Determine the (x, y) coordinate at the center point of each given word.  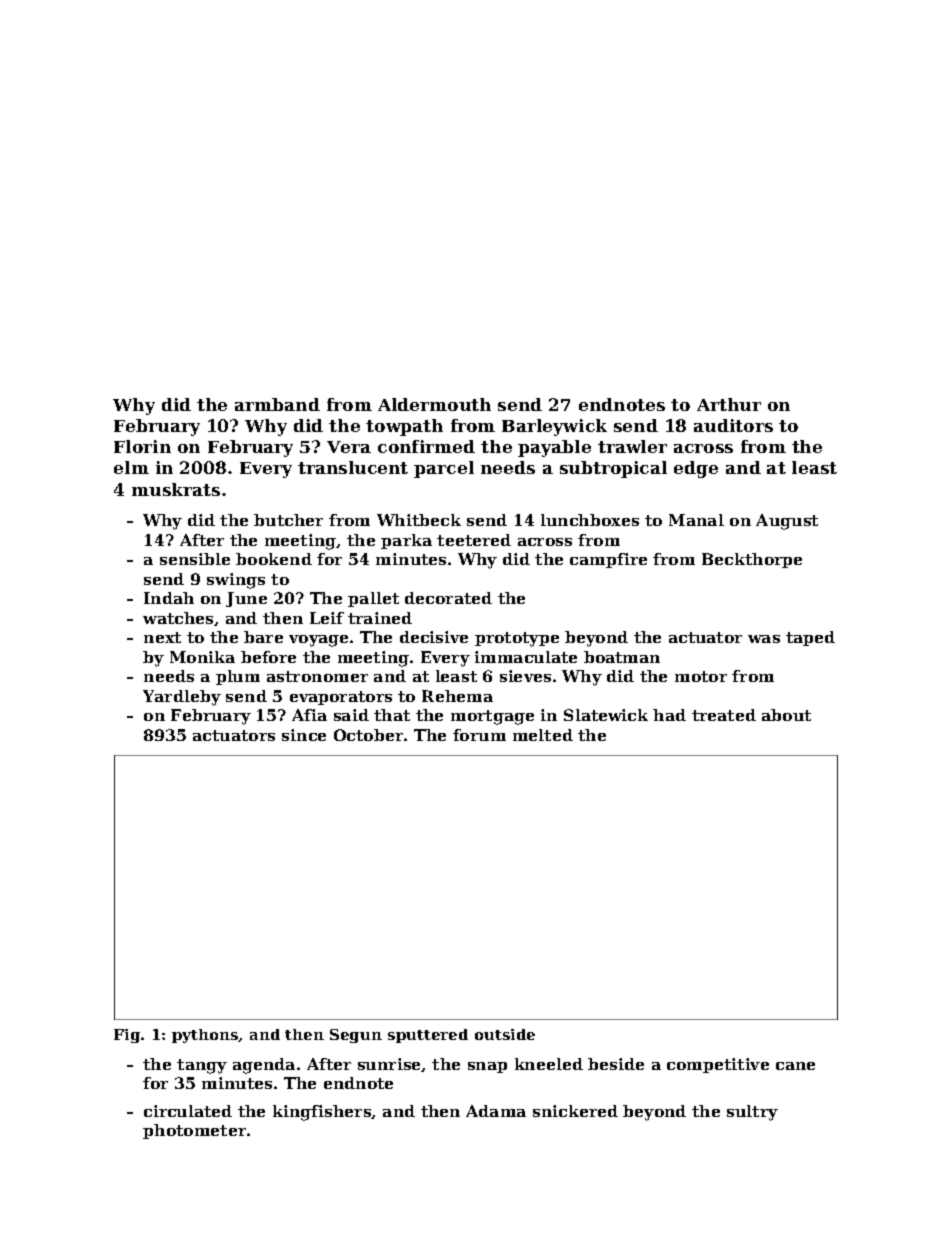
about (786, 715)
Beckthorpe (752, 560)
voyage (318, 641)
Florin (142, 446)
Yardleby (182, 698)
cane (795, 1066)
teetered (474, 540)
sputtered (428, 1036)
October (368, 735)
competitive (718, 1065)
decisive (434, 637)
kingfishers (322, 1113)
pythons (205, 1036)
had (669, 715)
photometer (194, 1131)
